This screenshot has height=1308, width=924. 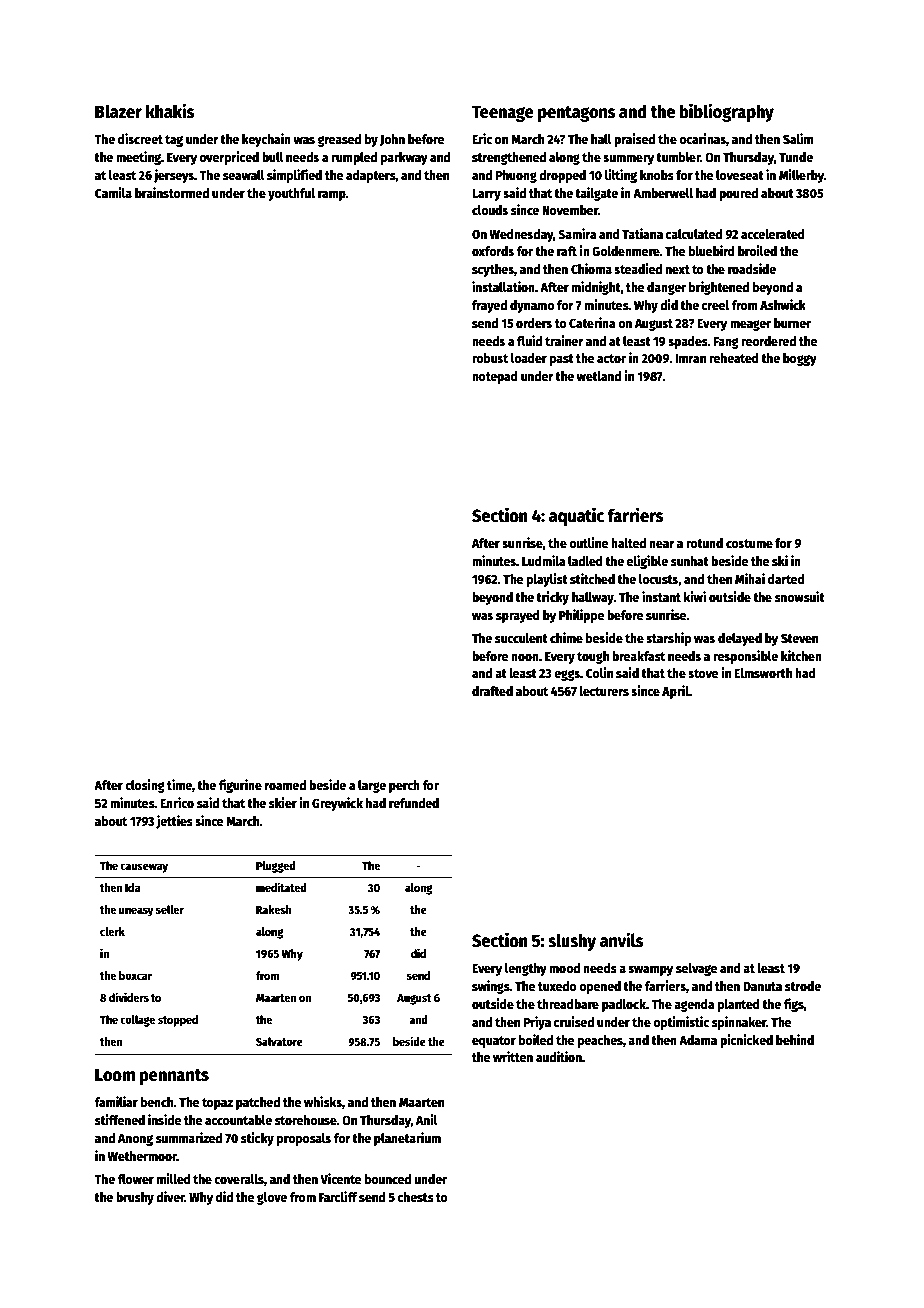 I want to click on frayed, so click(x=489, y=306).
